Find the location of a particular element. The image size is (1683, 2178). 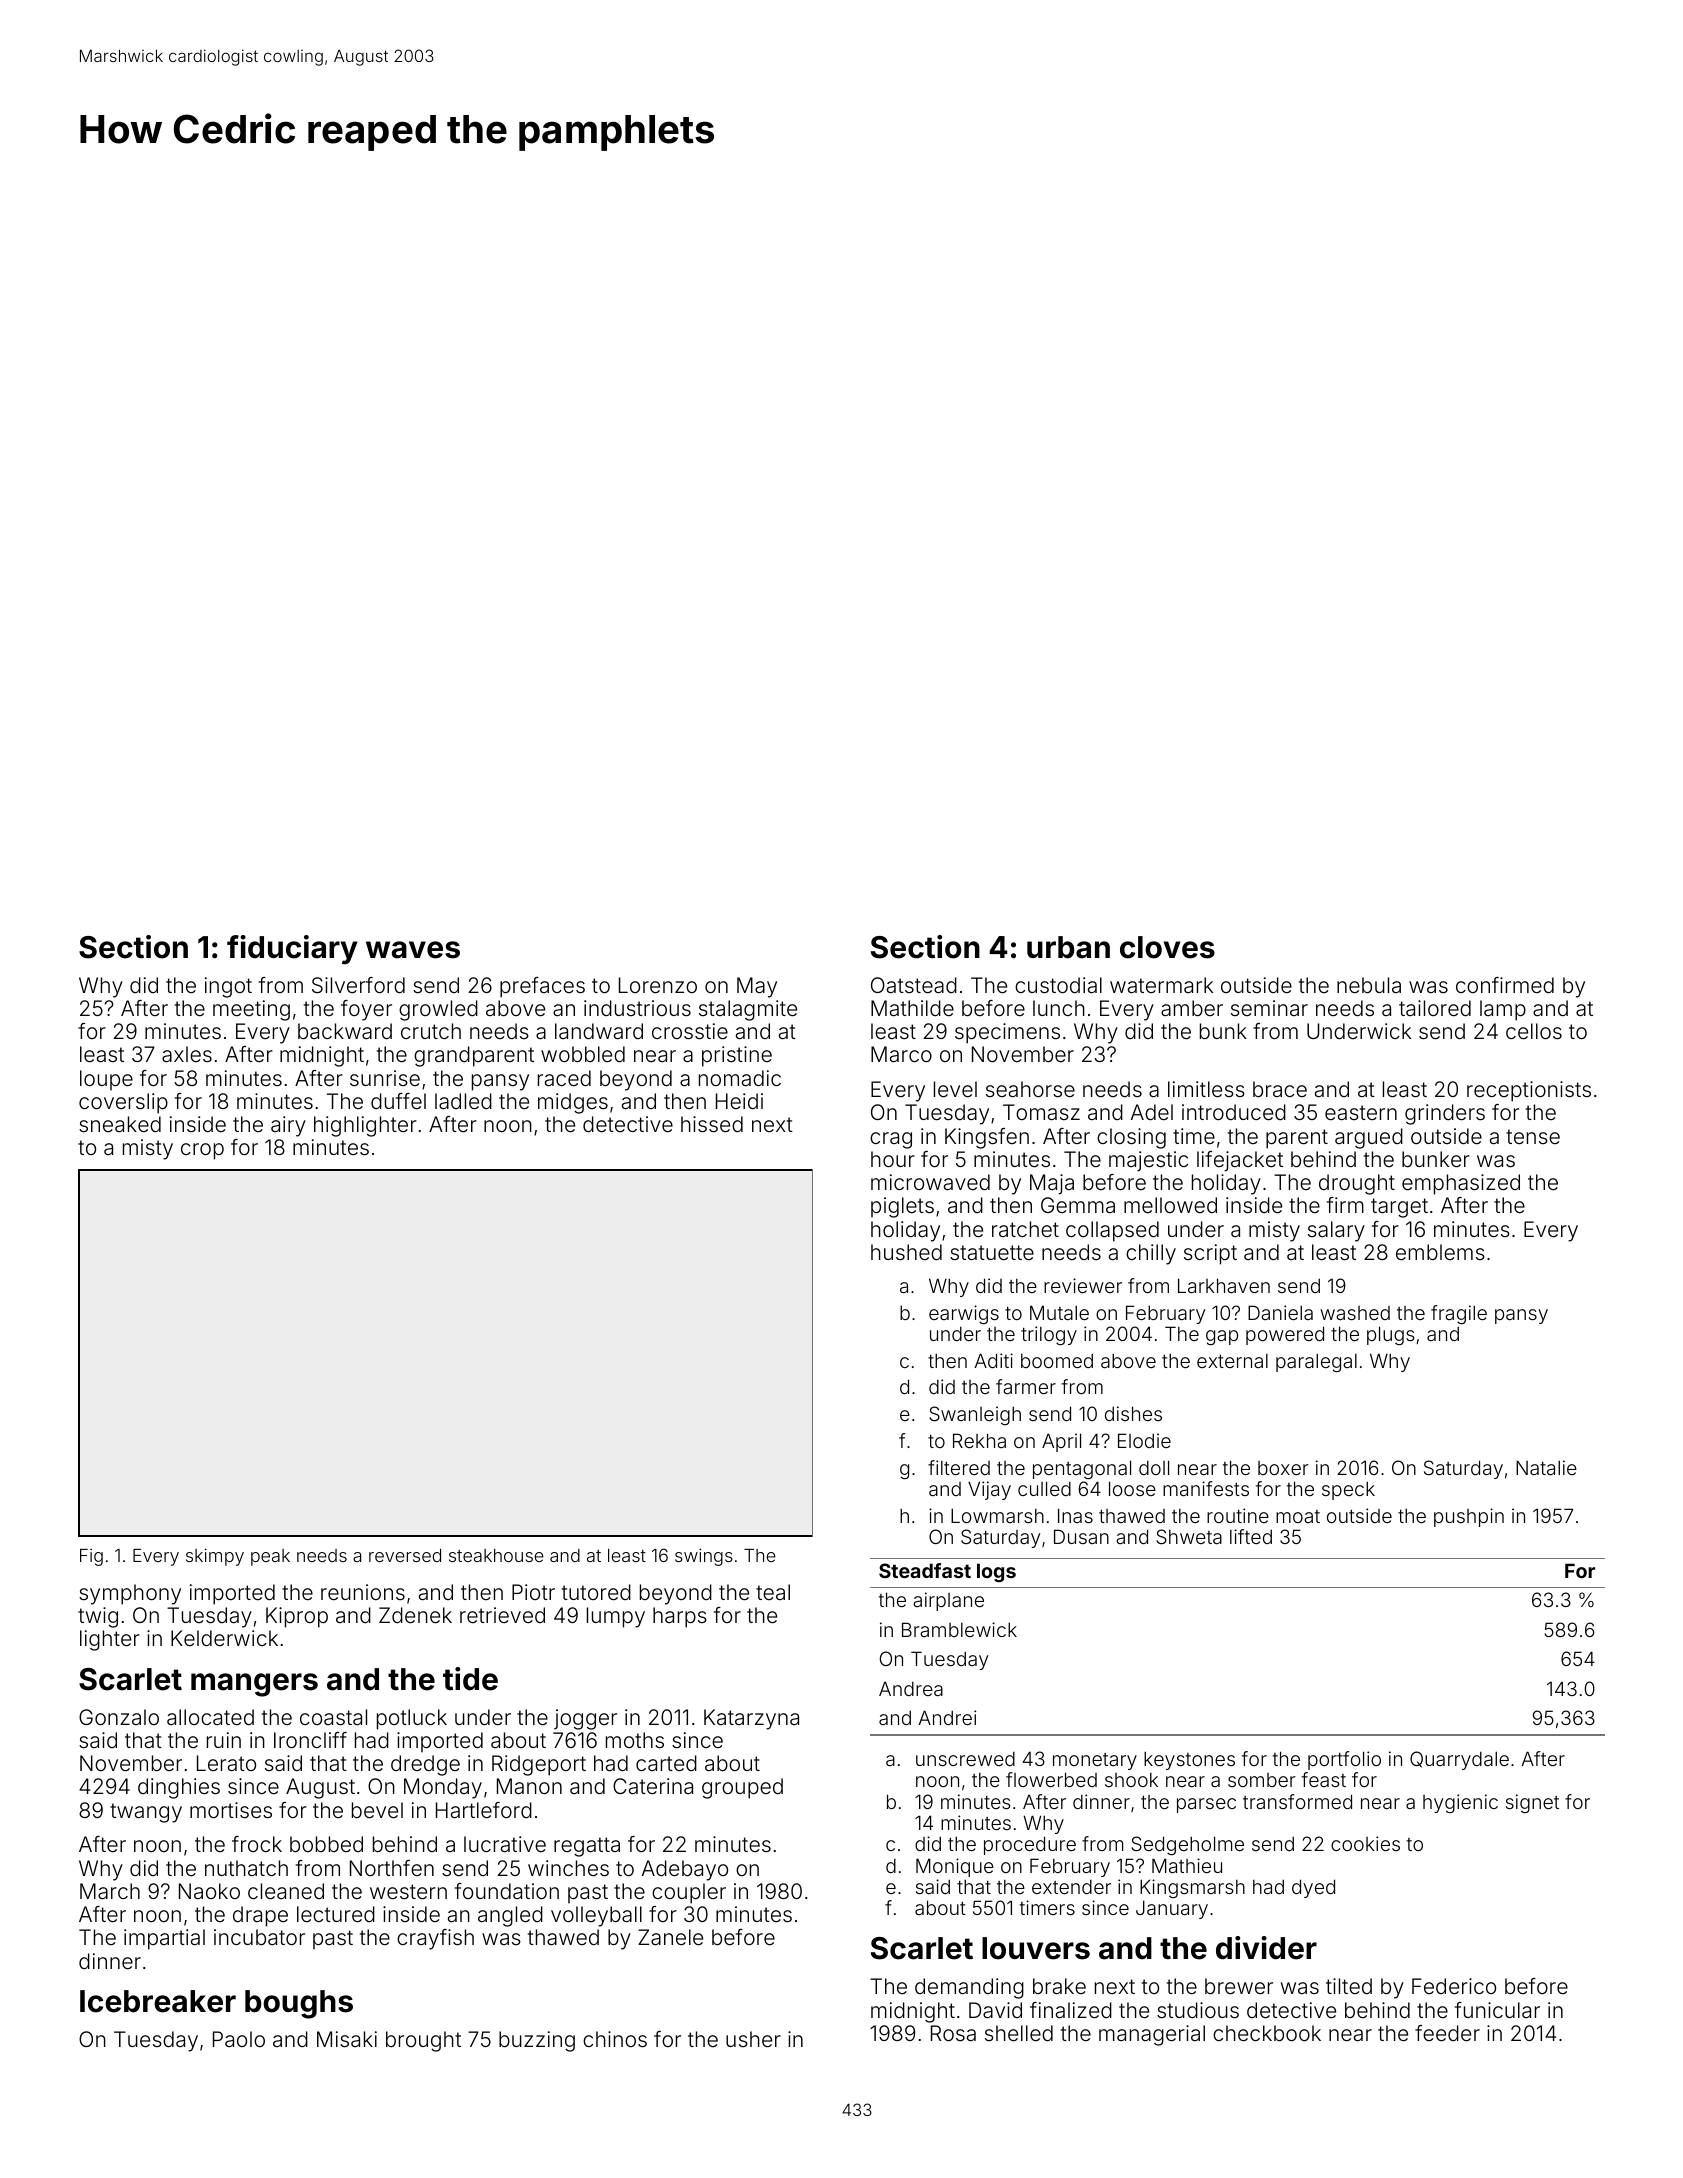

waves is located at coordinates (413, 950).
